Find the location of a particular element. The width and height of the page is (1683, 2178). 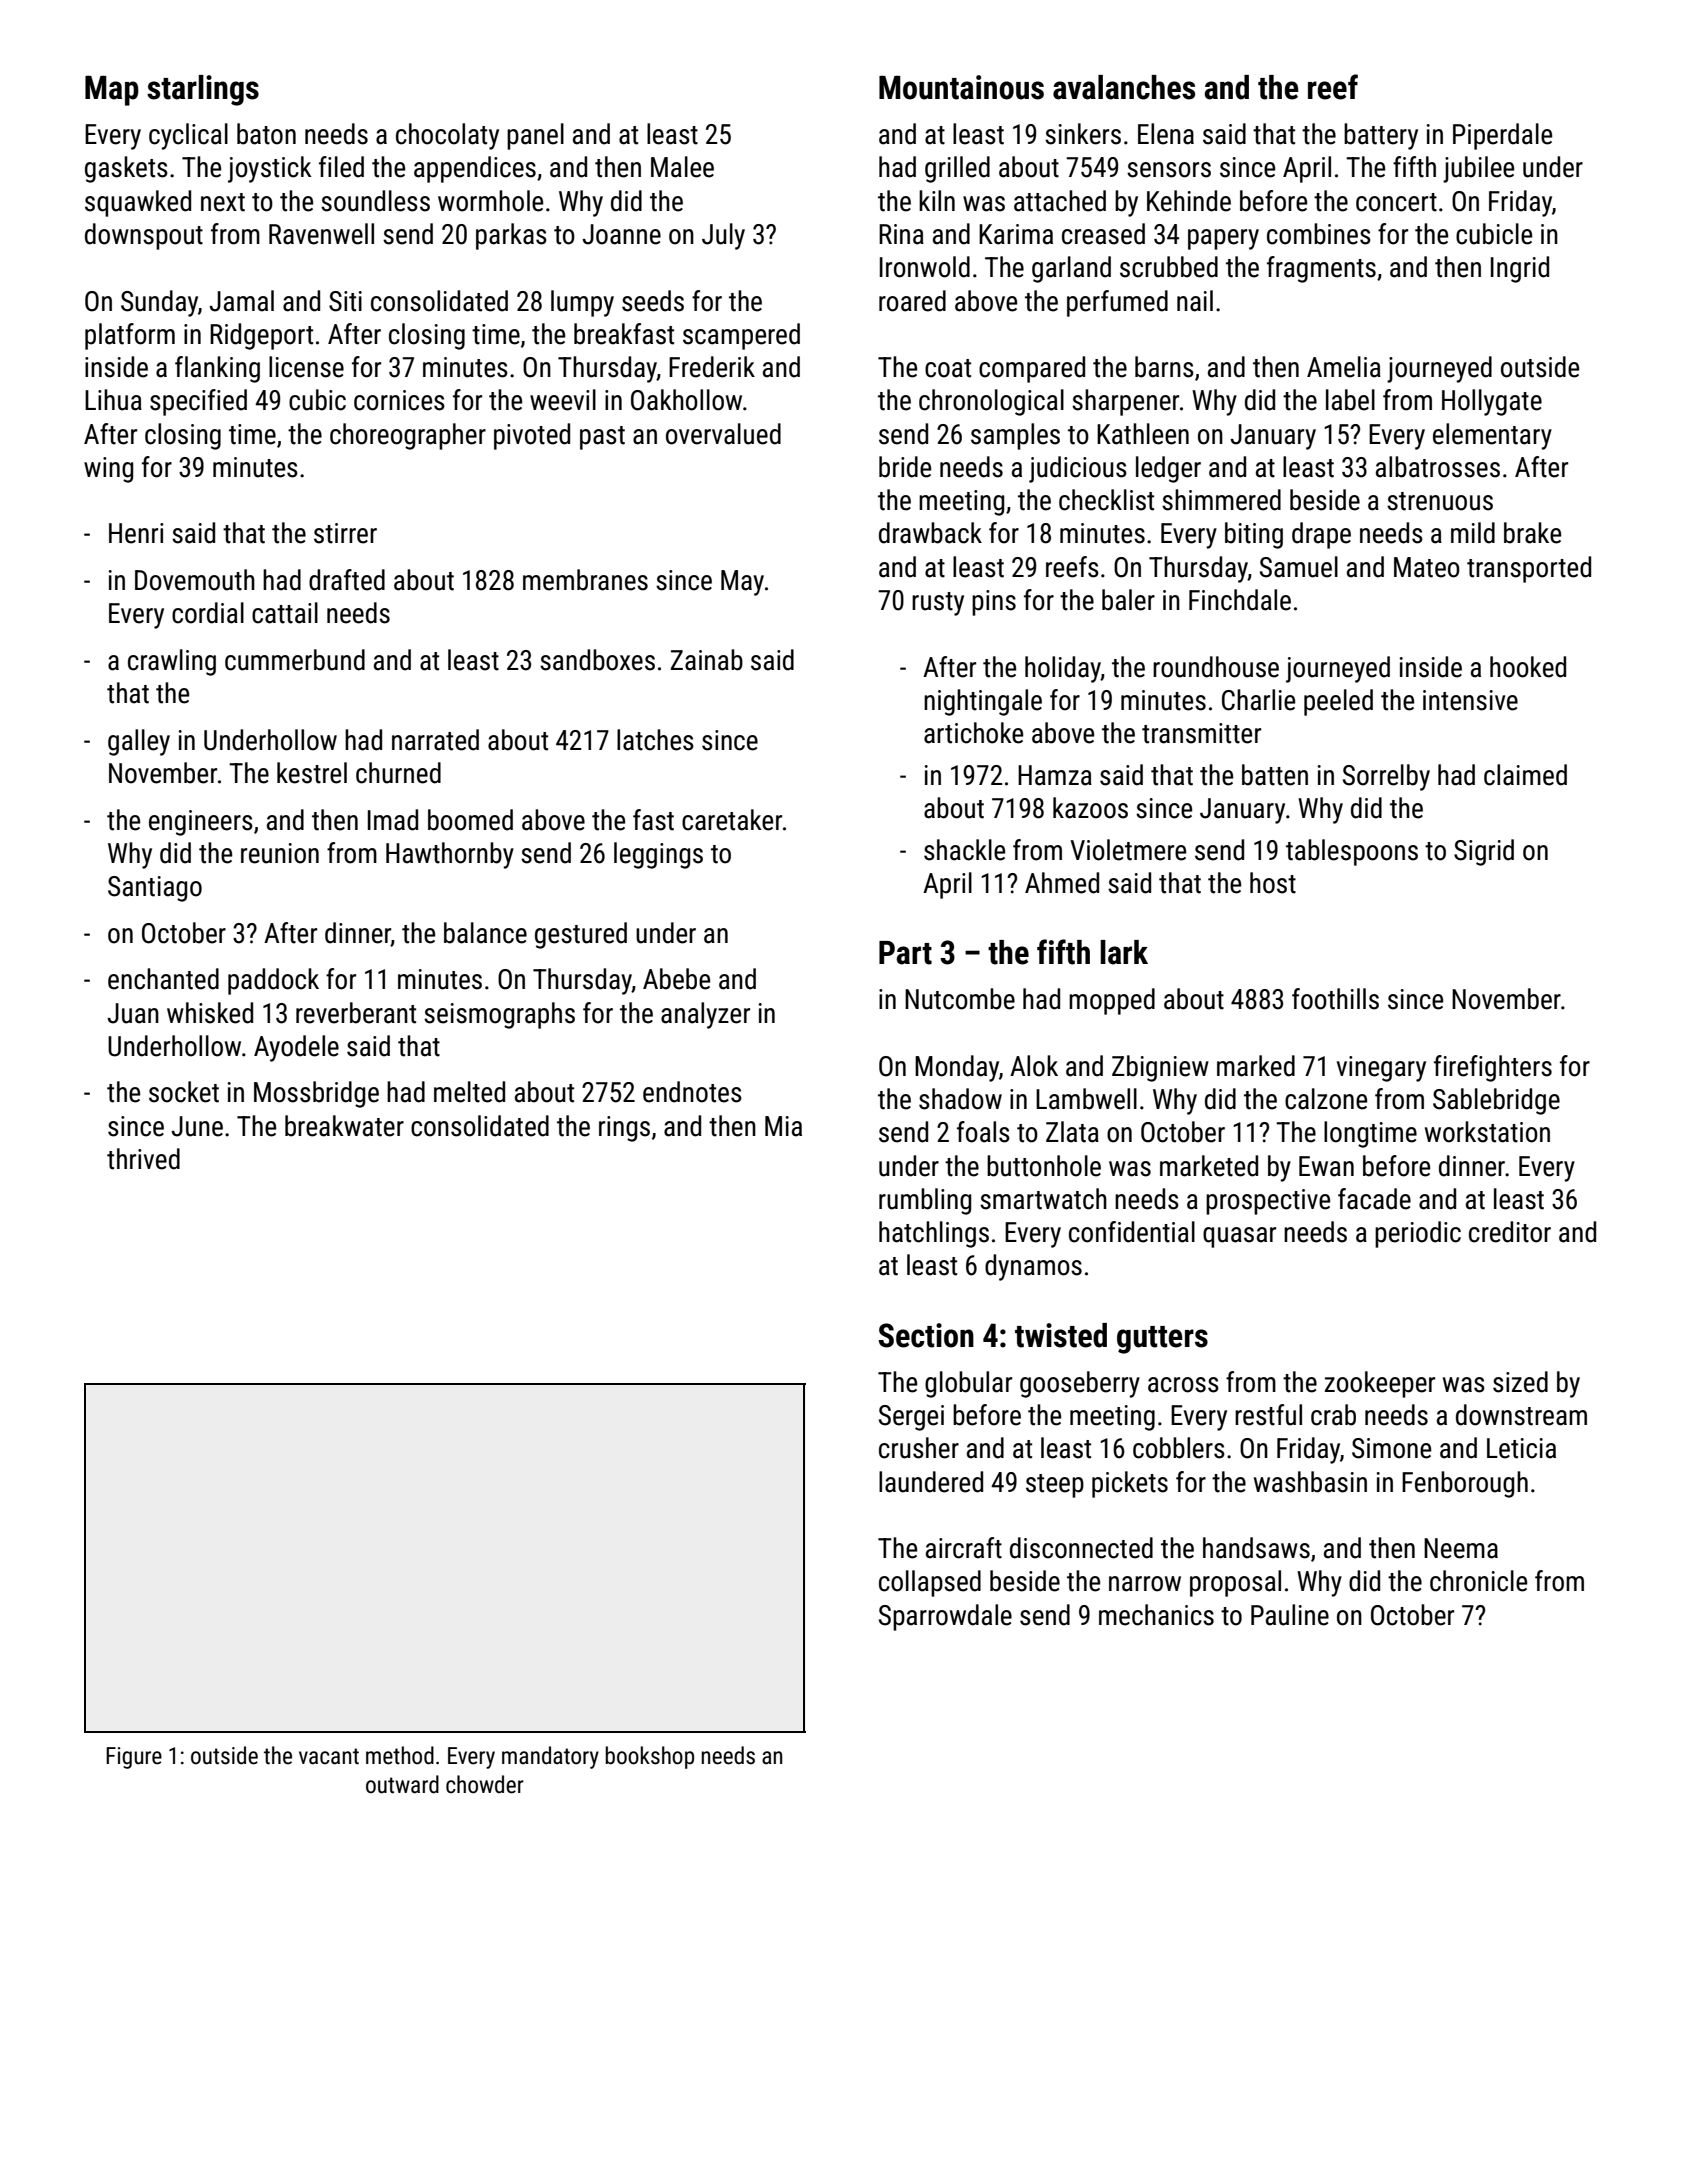

Sigrid is located at coordinates (1484, 852).
